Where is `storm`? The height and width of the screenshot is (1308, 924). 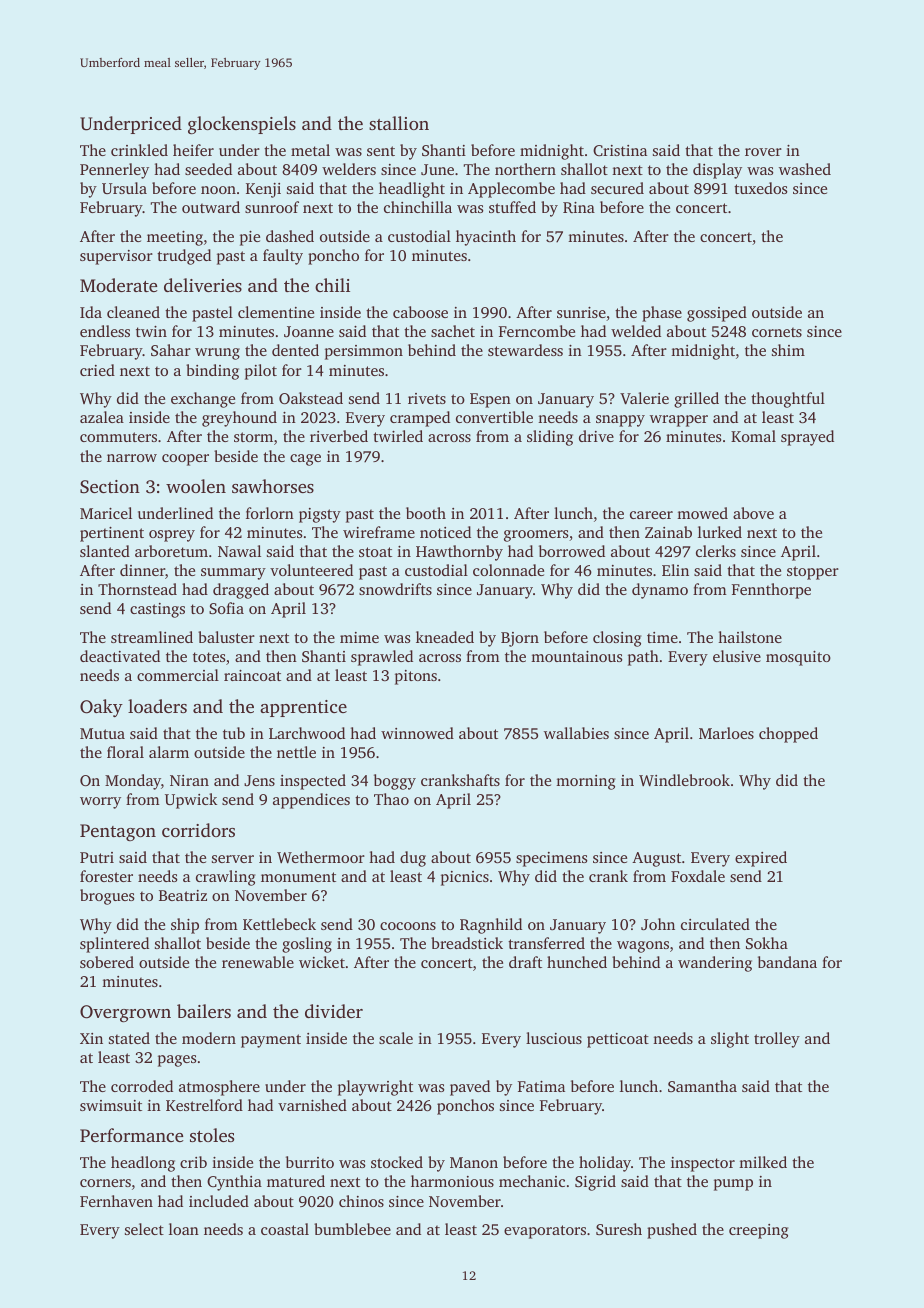 storm is located at coordinates (253, 437).
